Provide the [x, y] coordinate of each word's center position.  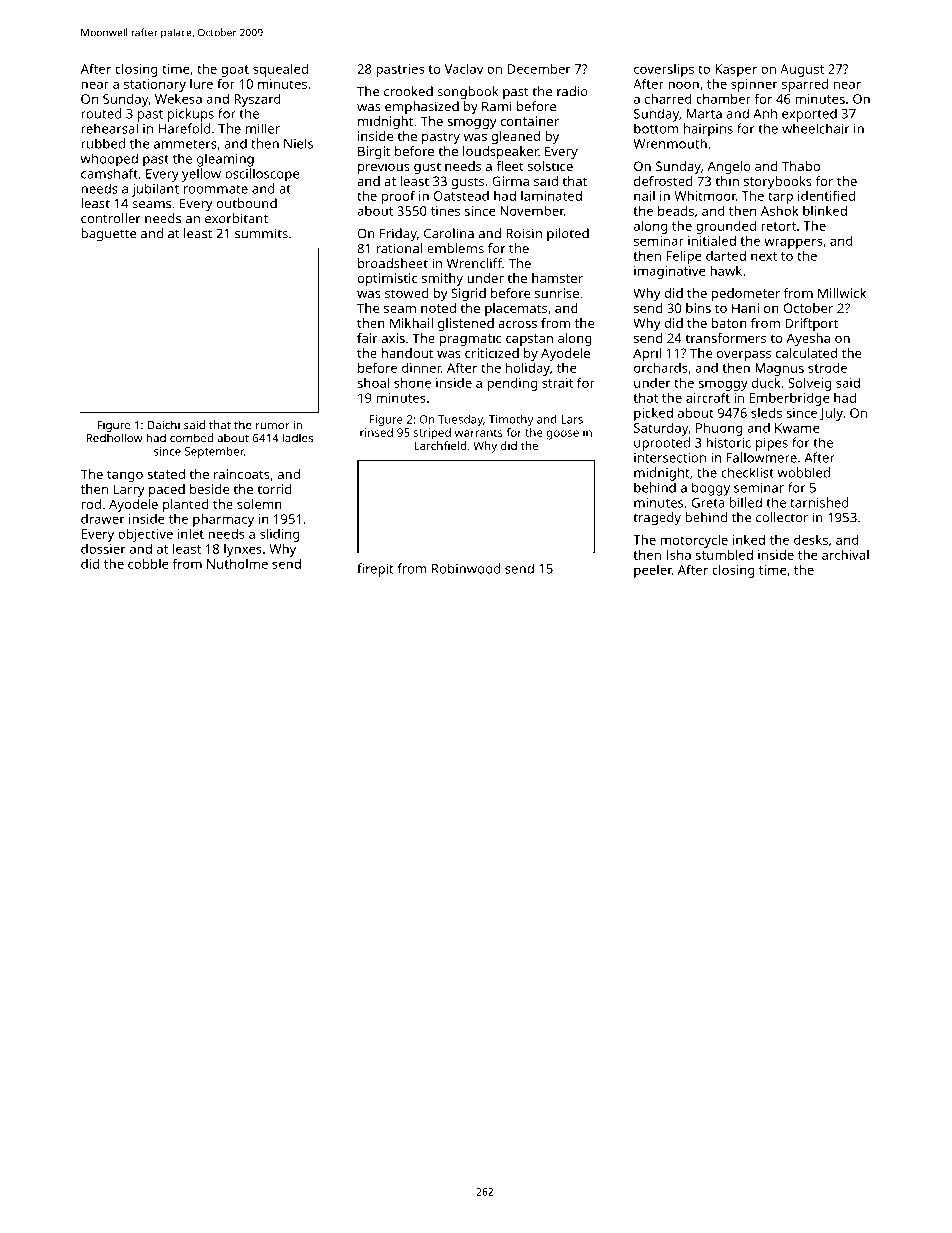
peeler [653, 571]
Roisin [524, 233]
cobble [148, 563]
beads [676, 210]
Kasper [736, 70]
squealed [280, 70]
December [539, 68]
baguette [109, 235]
